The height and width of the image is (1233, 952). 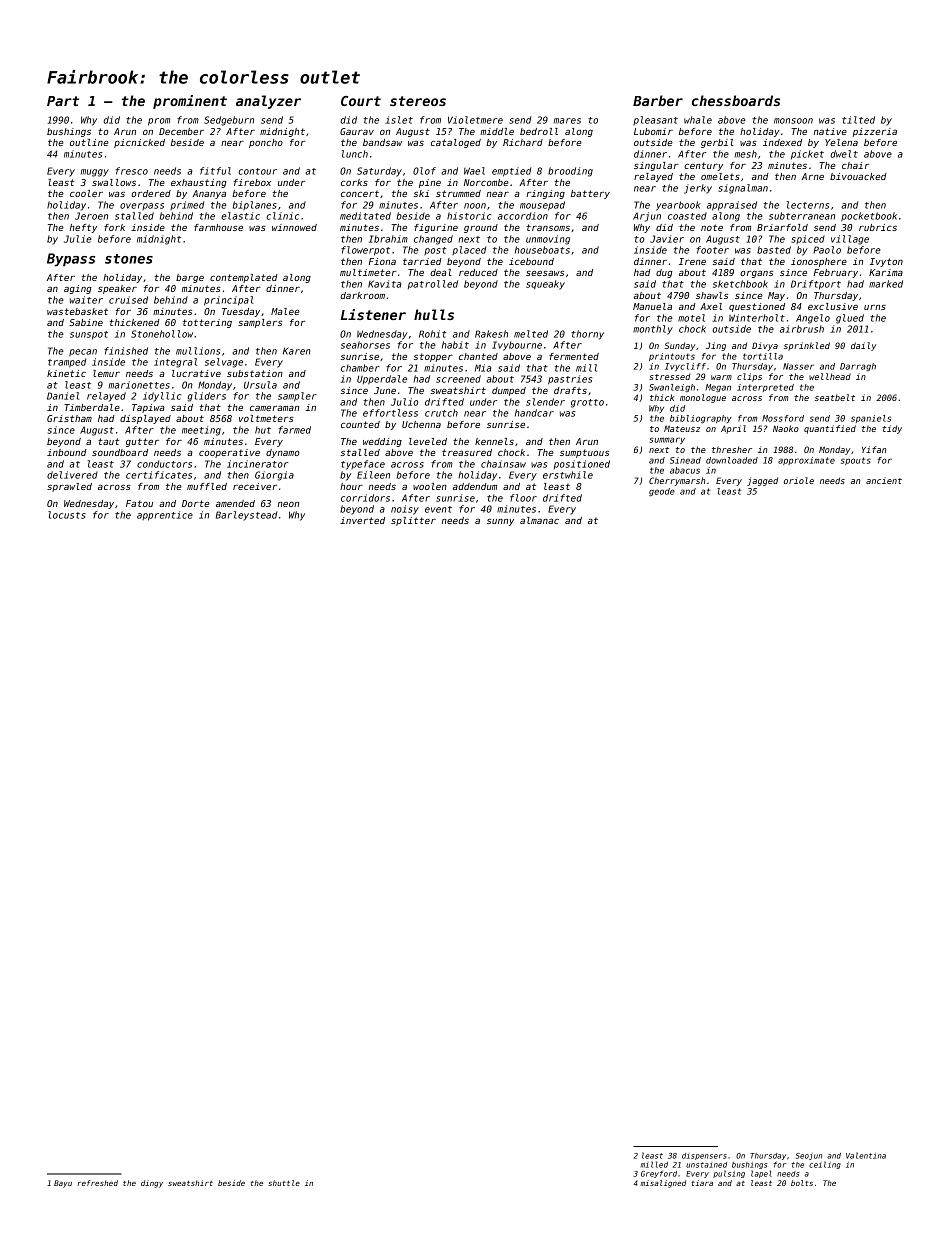 What do you see at coordinates (500, 522) in the image?
I see `sunny` at bounding box center [500, 522].
